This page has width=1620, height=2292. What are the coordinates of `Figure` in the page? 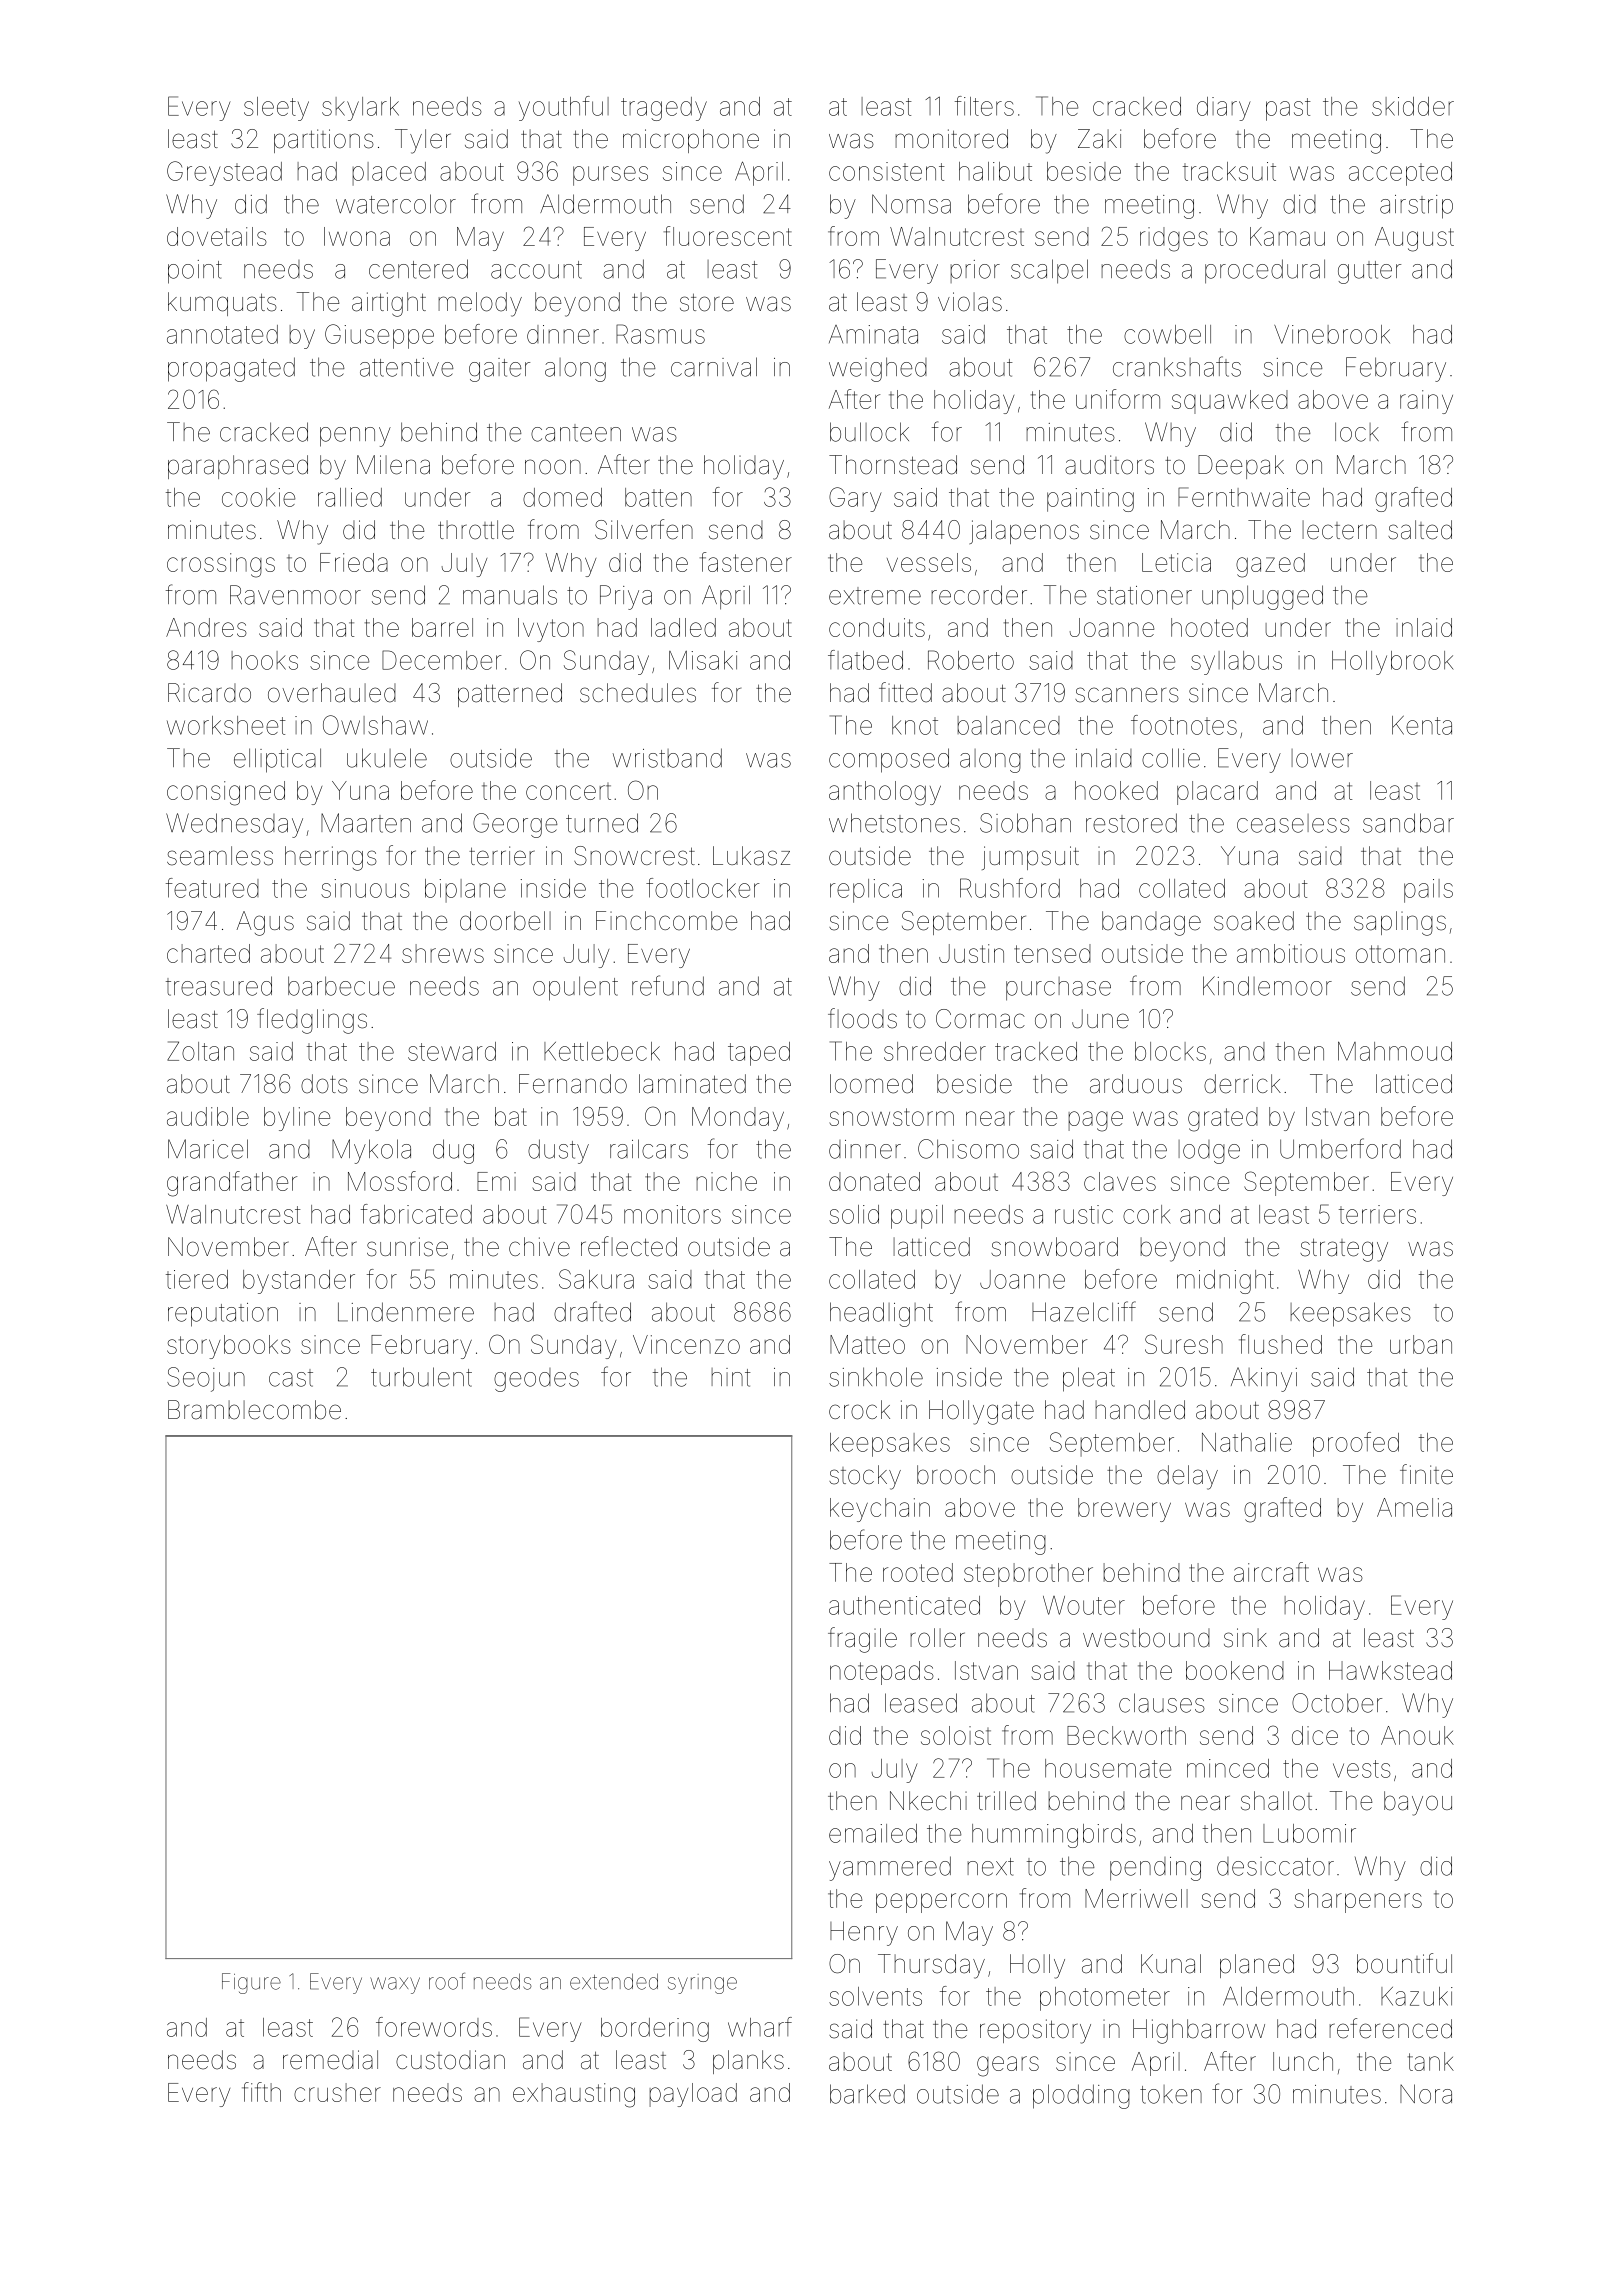 It's located at (251, 1983).
